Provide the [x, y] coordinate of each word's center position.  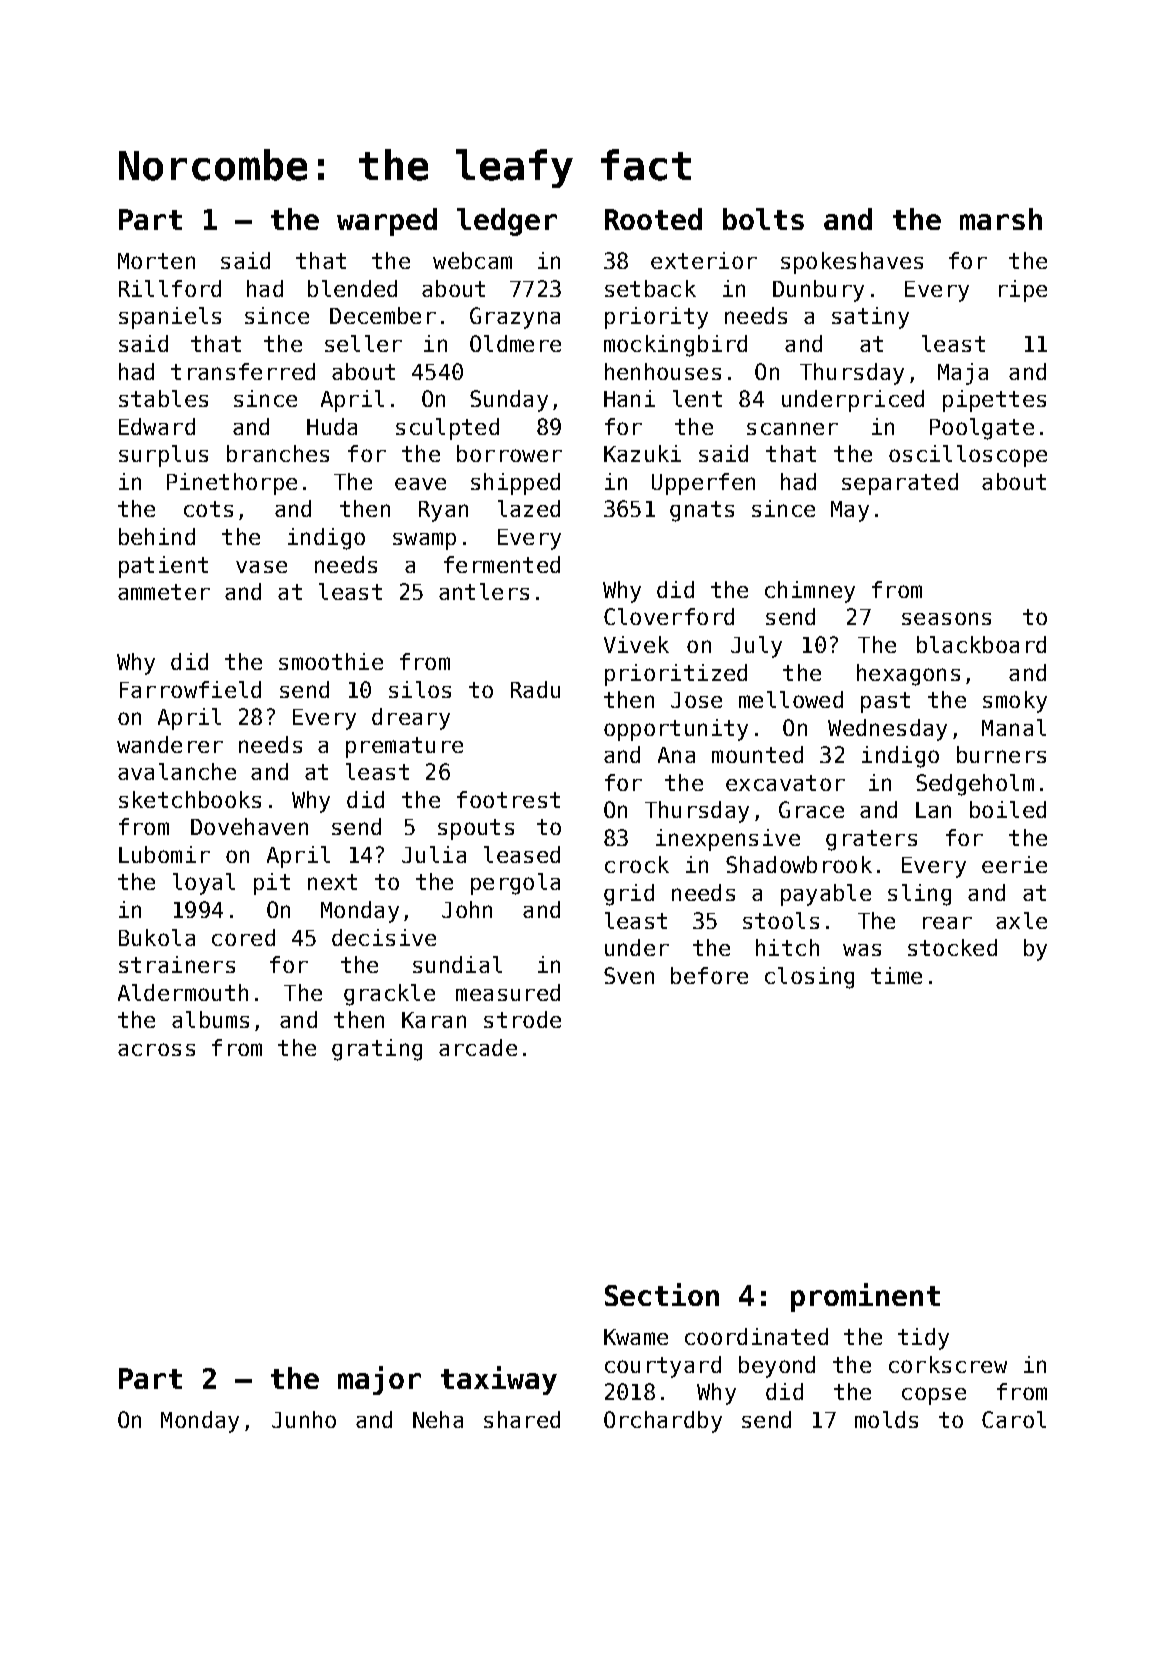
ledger [507, 222]
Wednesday [887, 730]
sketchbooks [190, 799]
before [709, 975]
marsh [1001, 219]
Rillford [170, 288]
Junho [304, 1419]
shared [522, 1419]
